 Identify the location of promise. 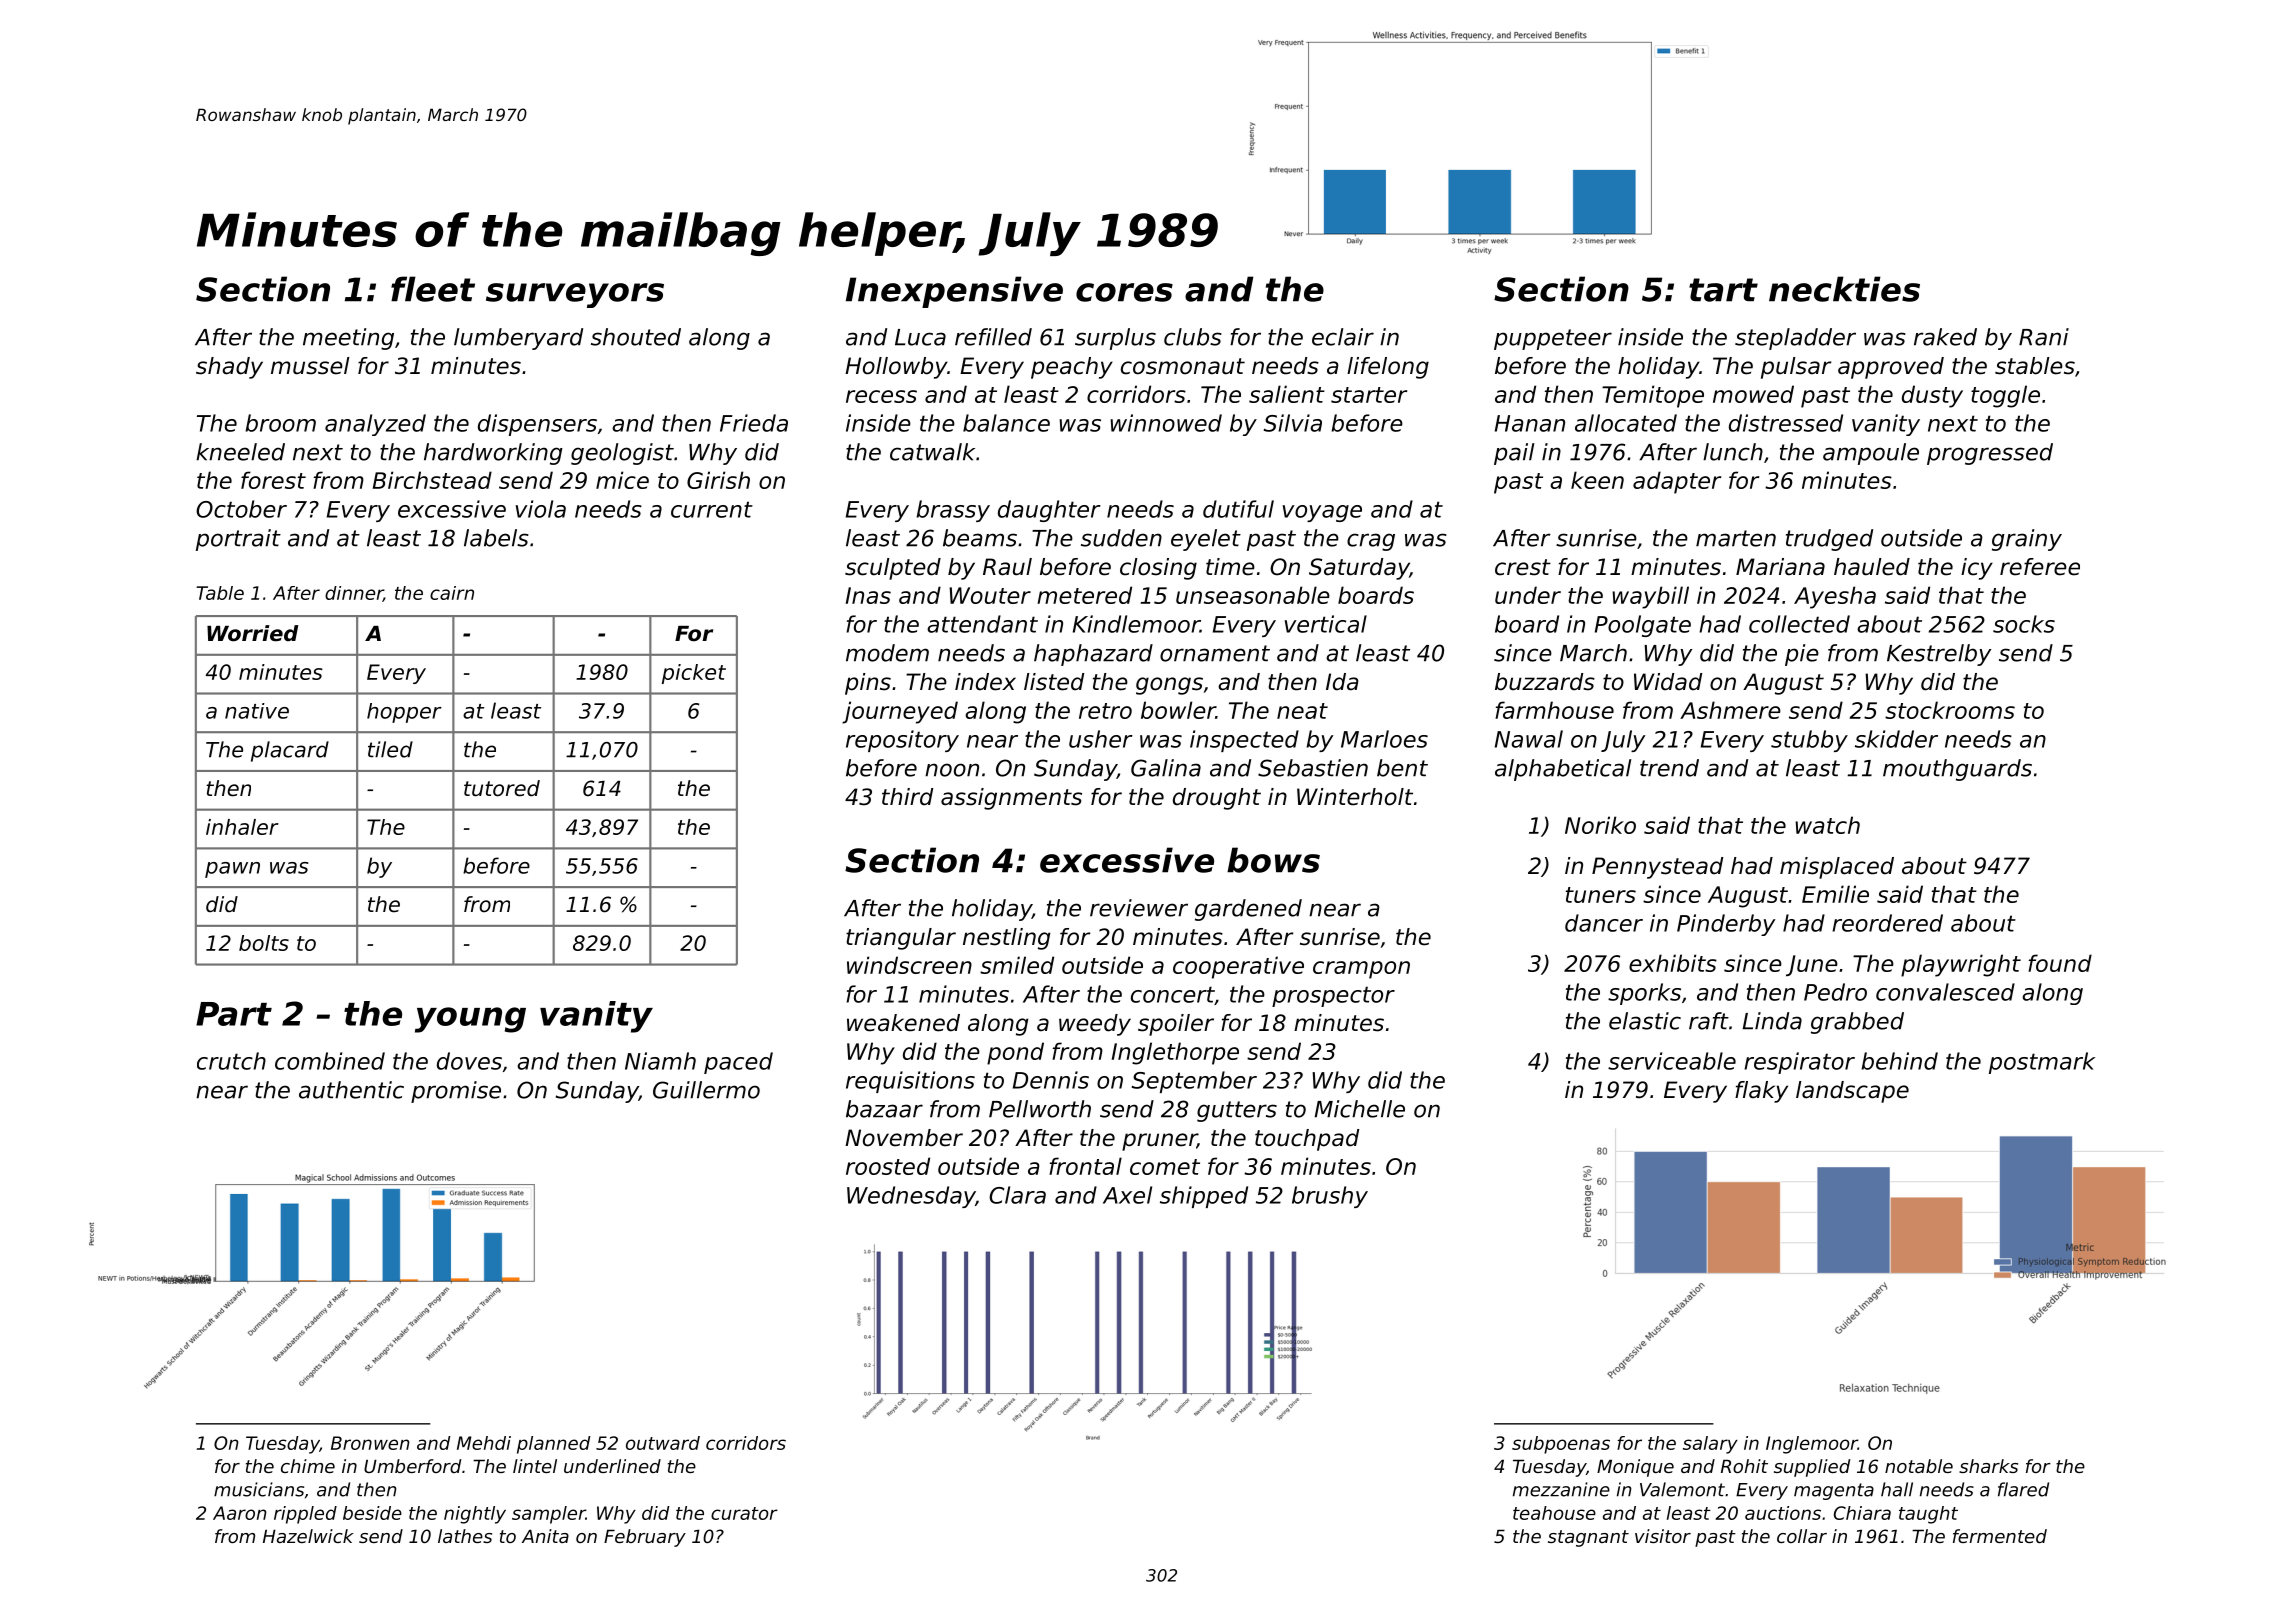
(456, 1092).
